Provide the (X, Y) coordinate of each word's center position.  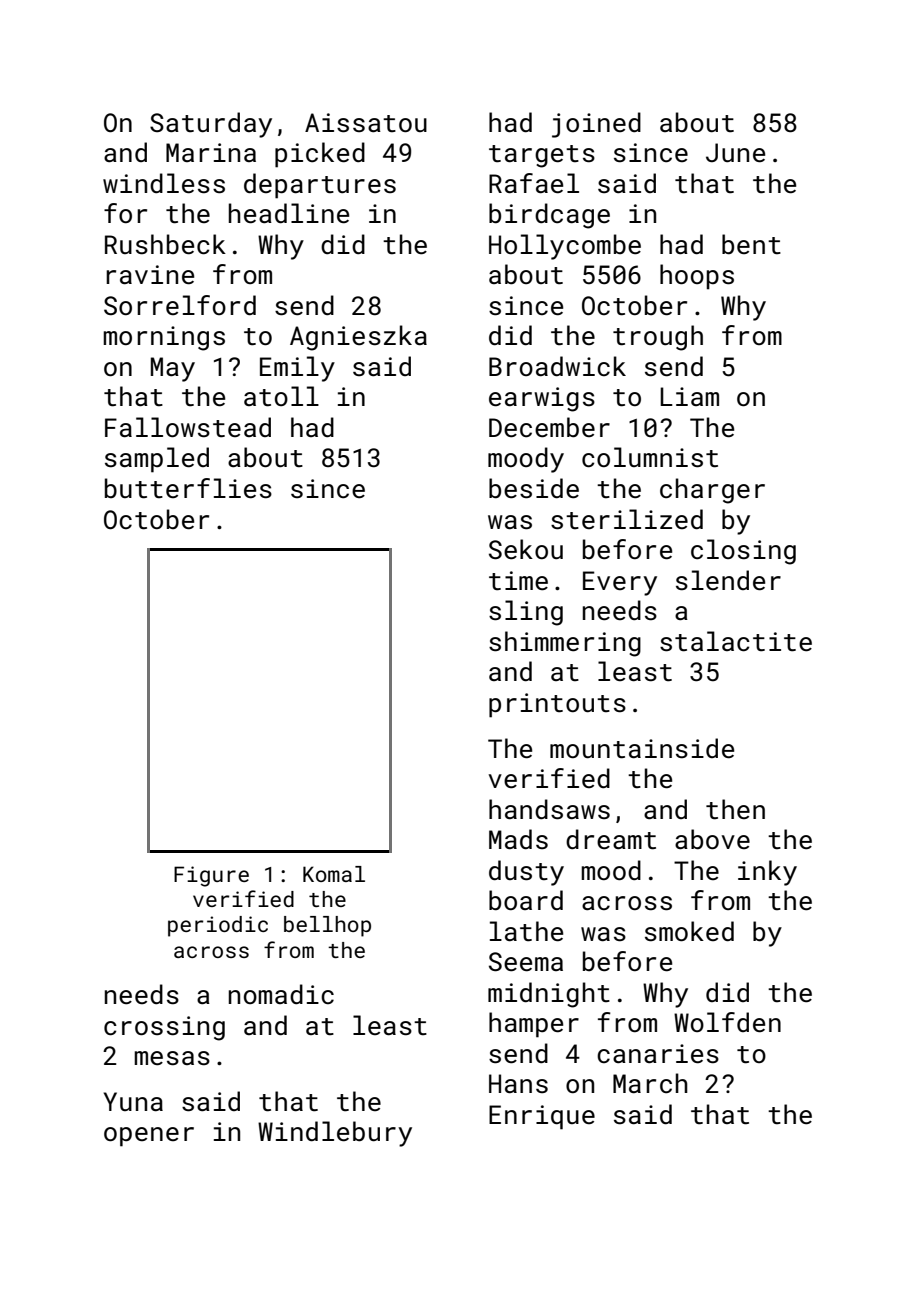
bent (751, 244)
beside (534, 488)
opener (149, 1137)
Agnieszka (358, 338)
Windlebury (335, 1134)
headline (289, 213)
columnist (650, 457)
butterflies (188, 488)
